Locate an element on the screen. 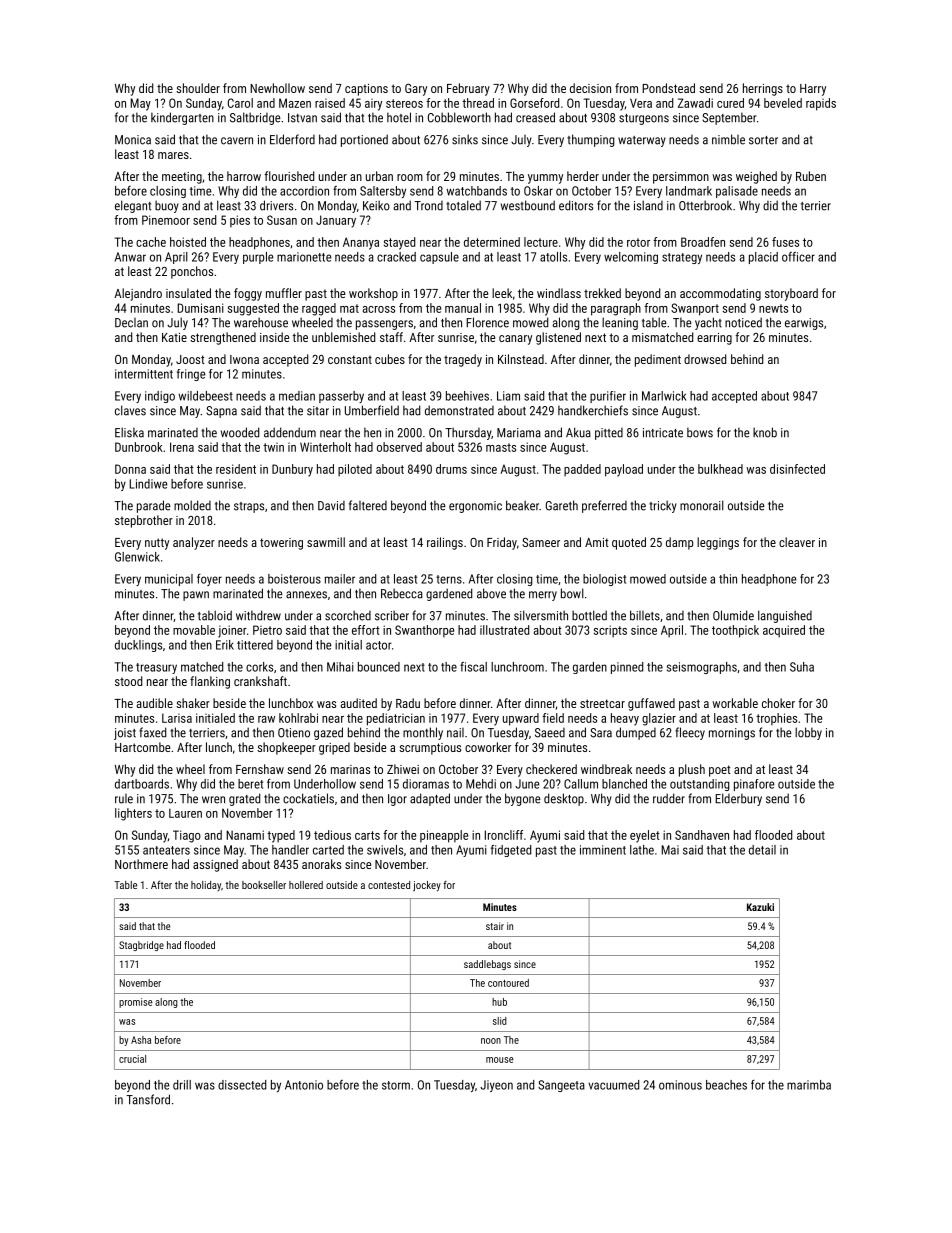 The height and width of the screenshot is (1233, 952). Kazuki is located at coordinates (760, 907).
